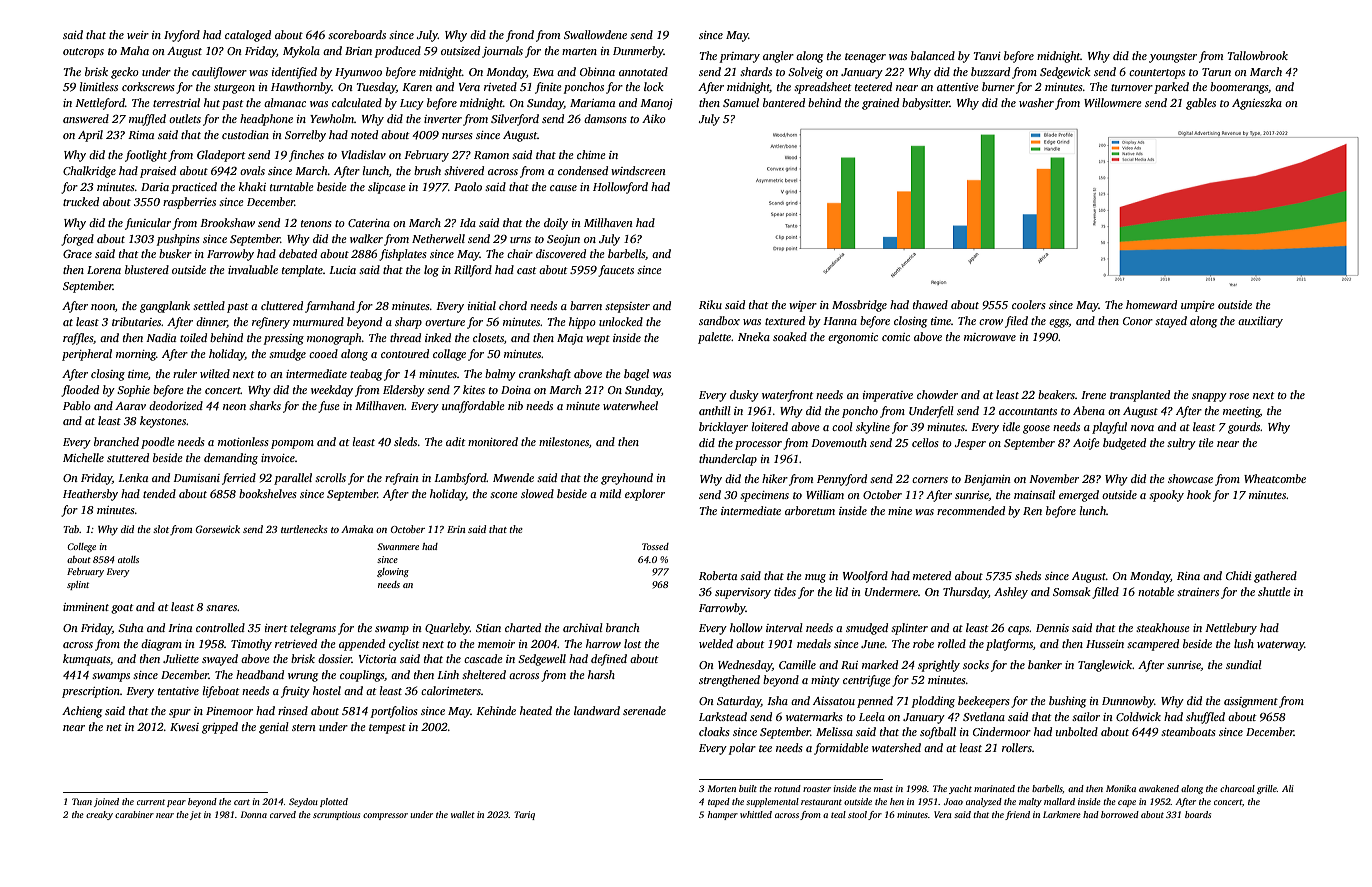 This image has height=887, width=1372. Describe the element at coordinates (1171, 88) in the image. I see `parked` at that location.
